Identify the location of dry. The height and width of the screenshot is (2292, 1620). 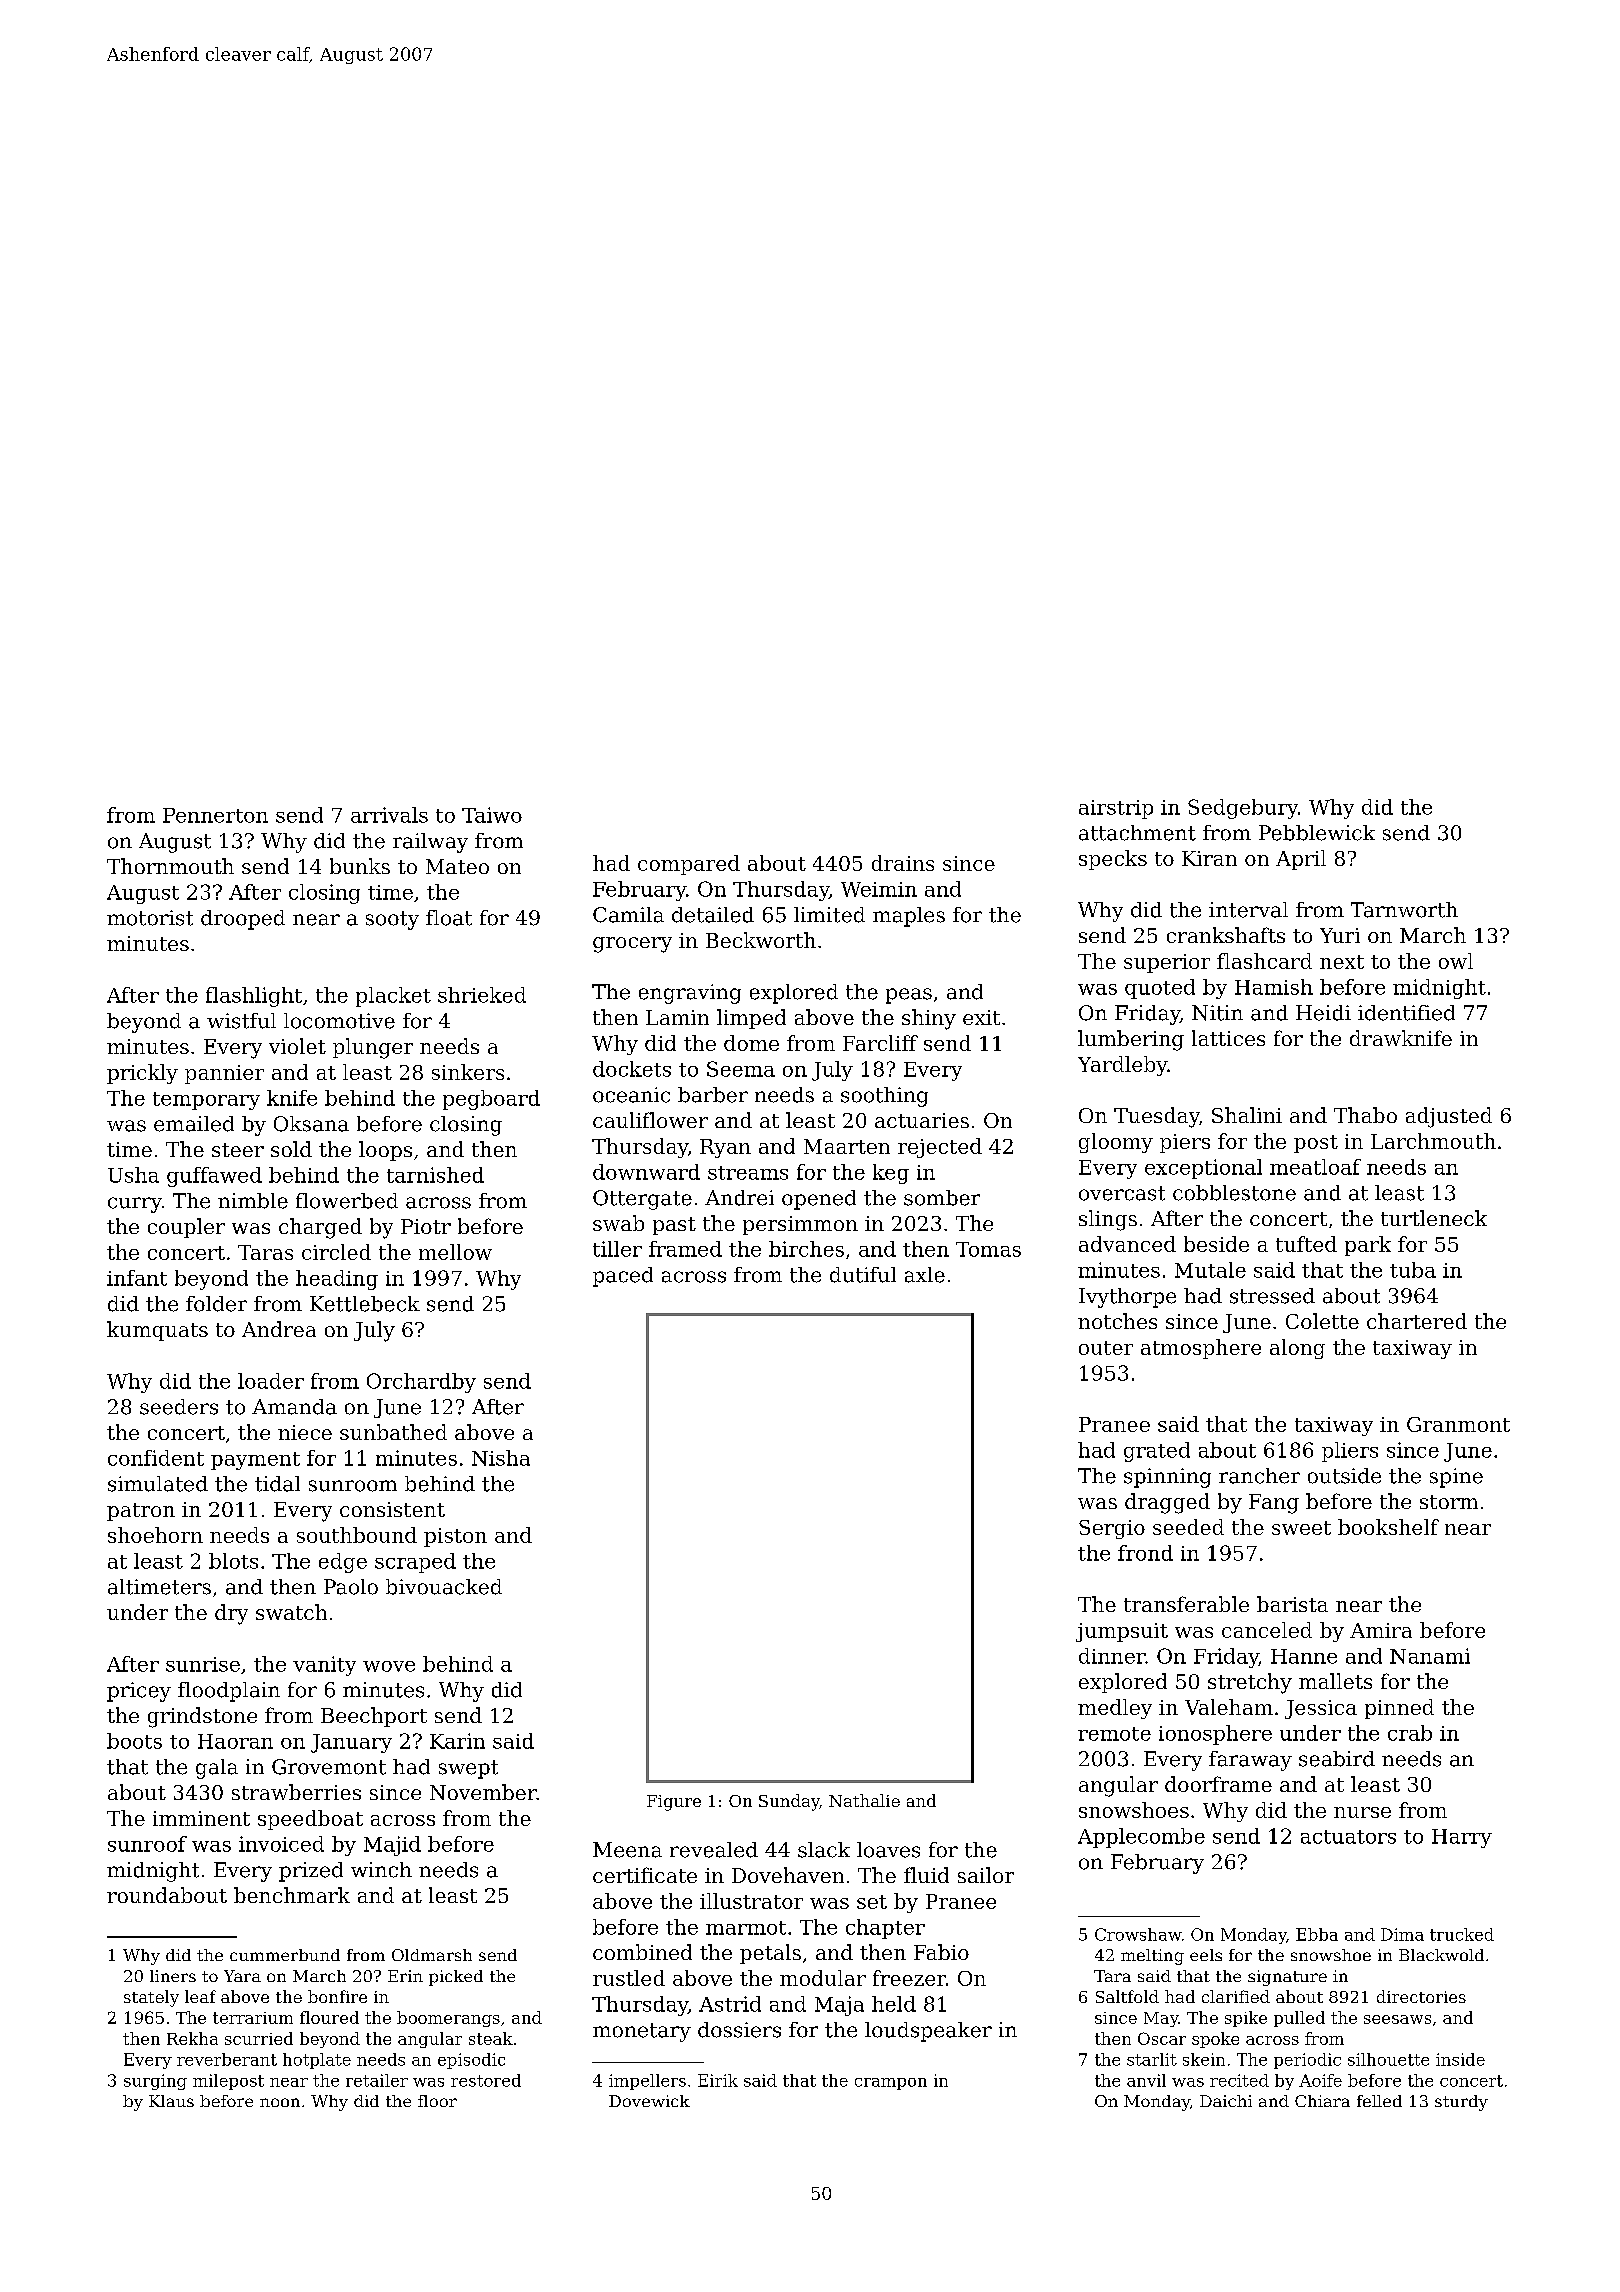
(231, 1614).
